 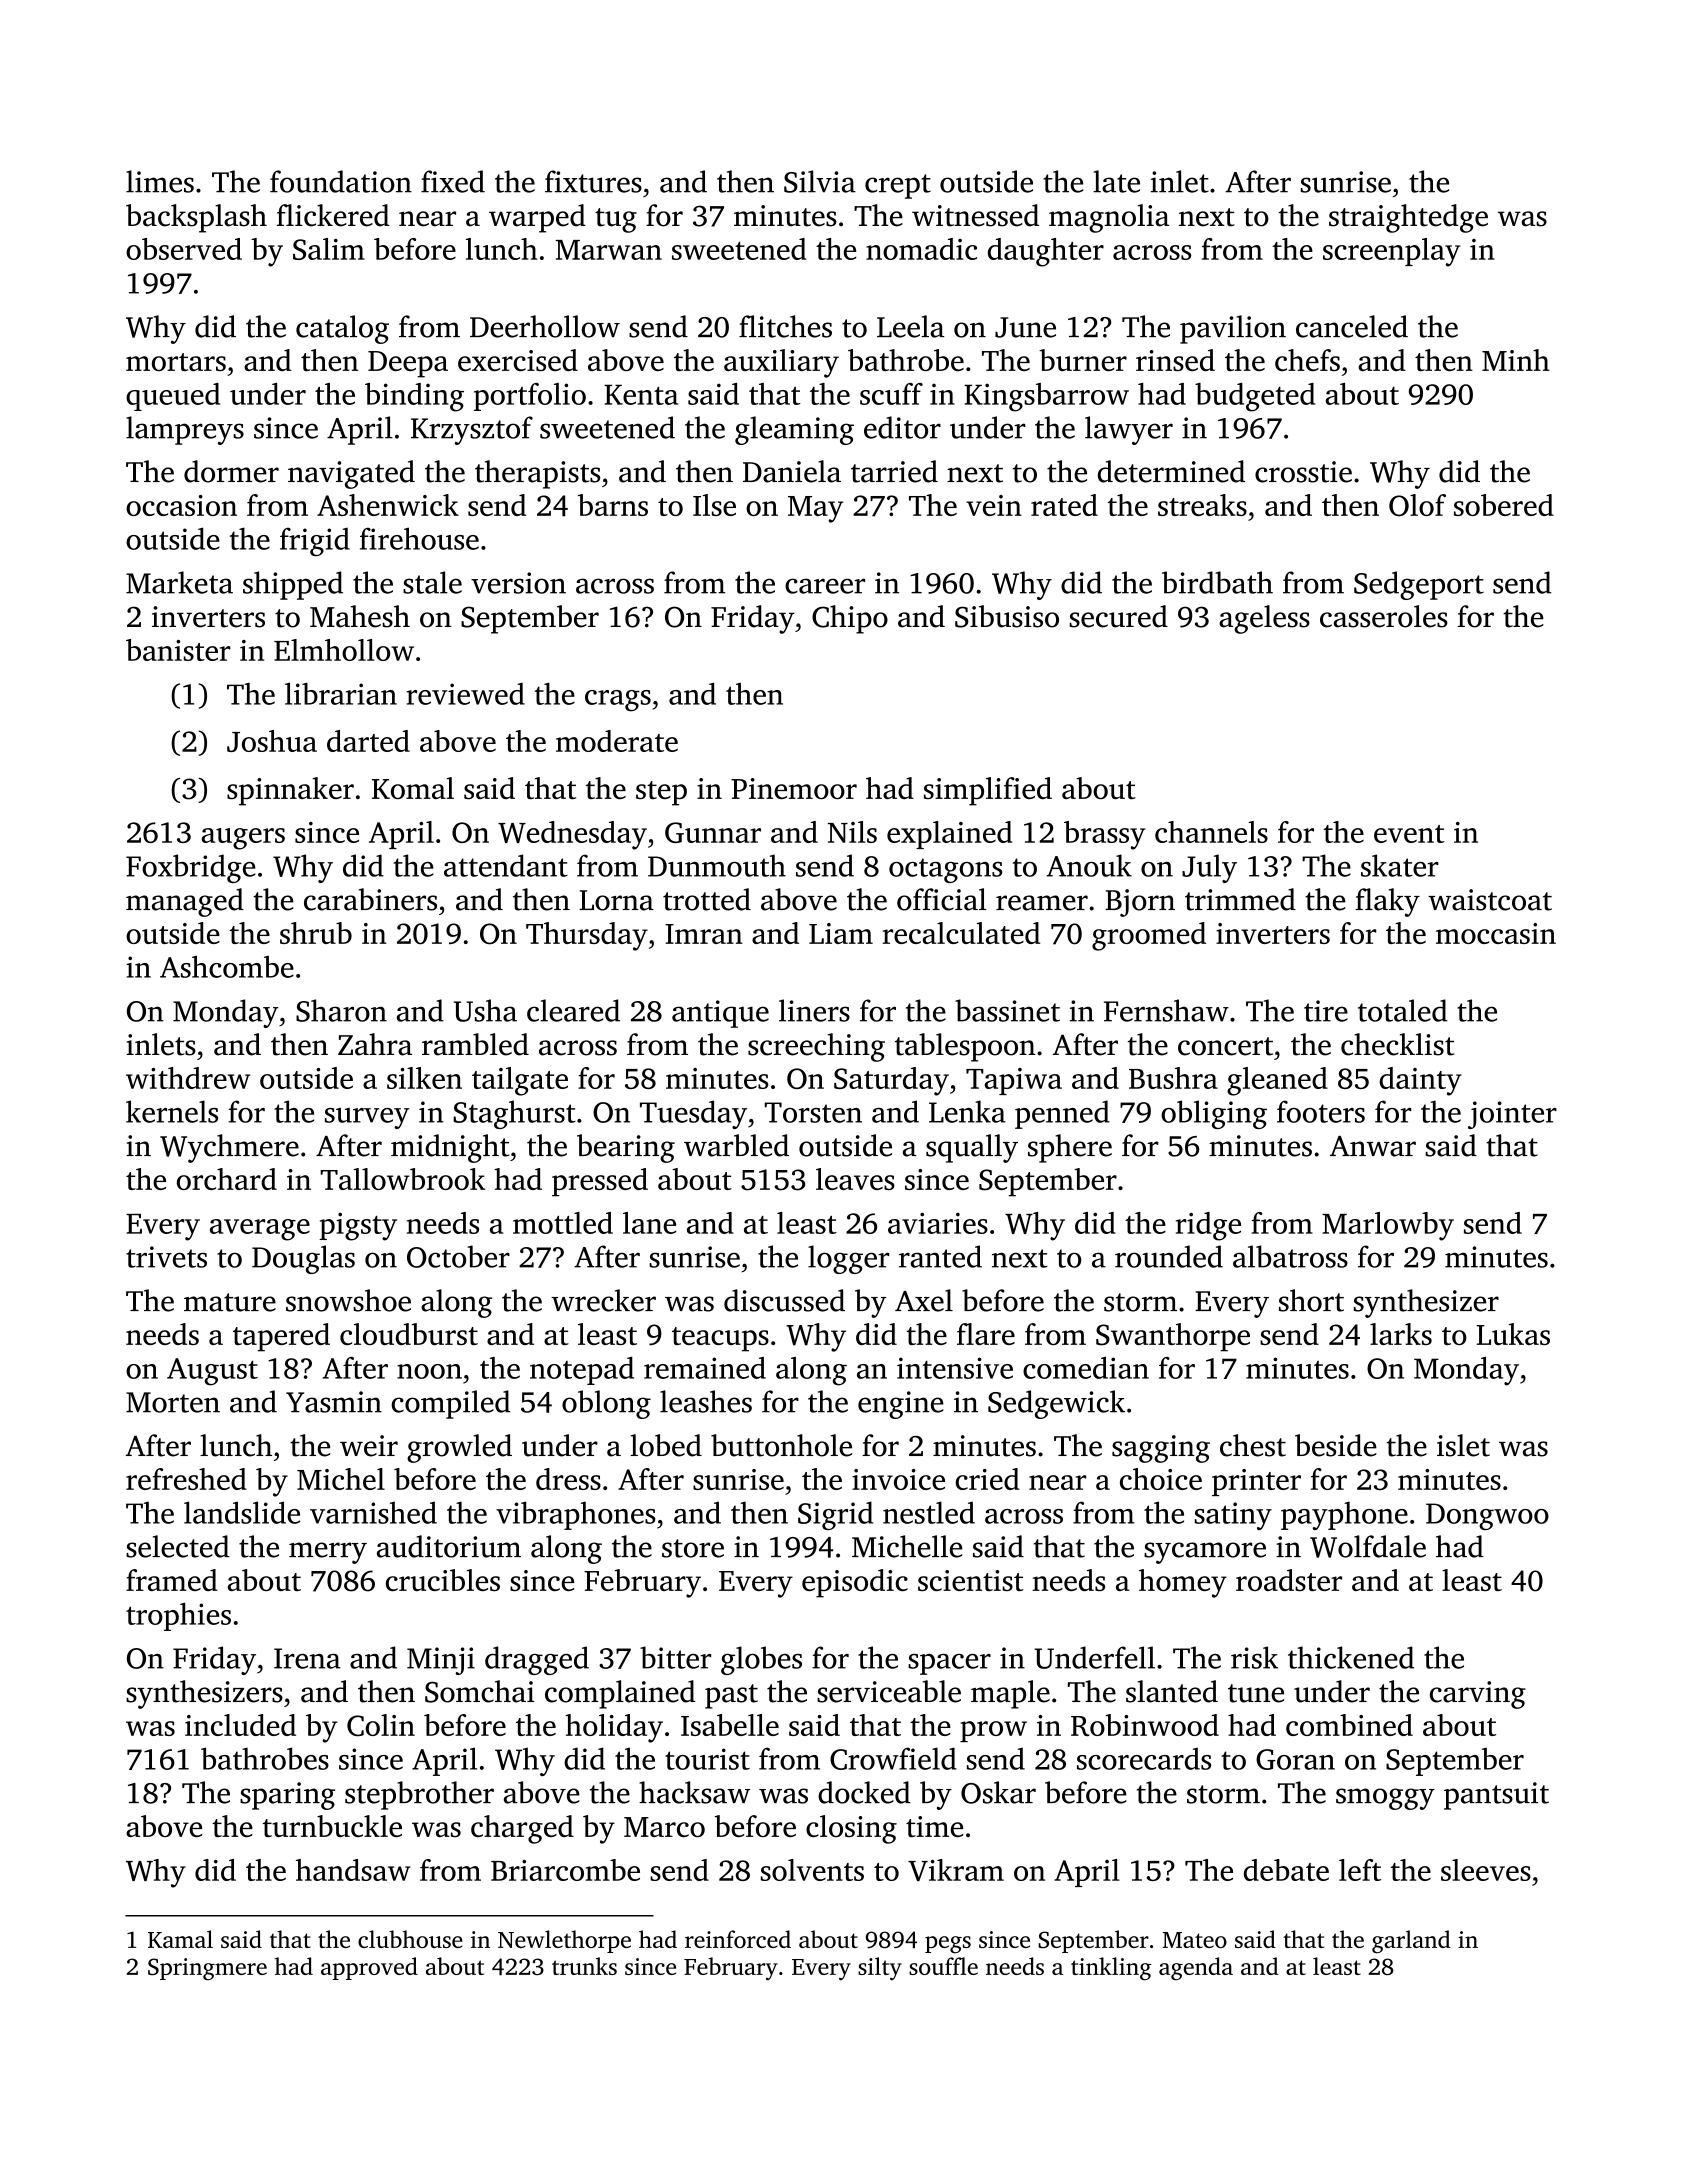 I want to click on casseroles, so click(x=1384, y=616).
